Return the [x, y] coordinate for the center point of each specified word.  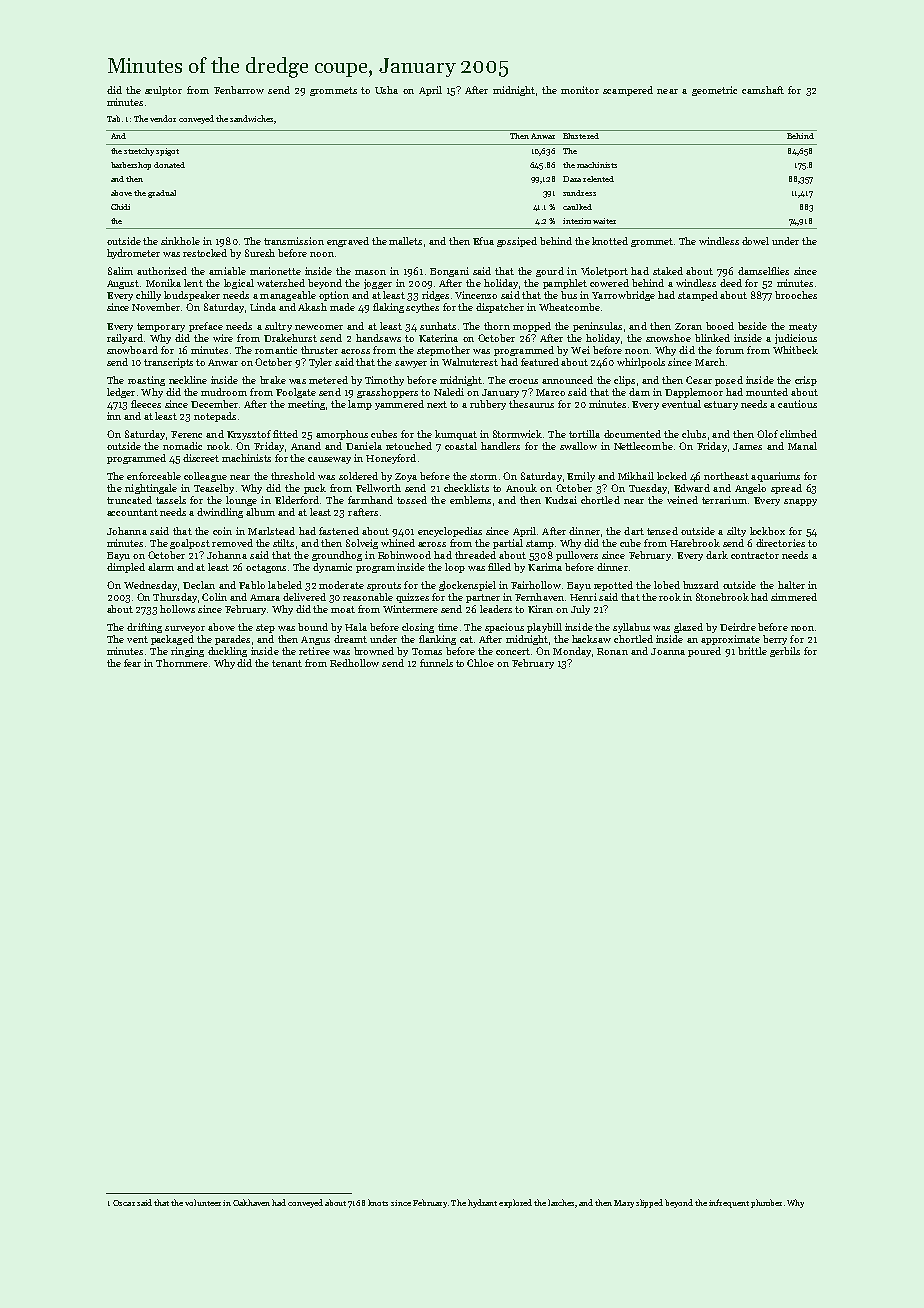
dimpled [126, 568]
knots [378, 1202]
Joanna [668, 651]
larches [561, 1202]
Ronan [612, 651]
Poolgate [296, 393]
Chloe [480, 663]
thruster [319, 350]
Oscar [124, 1203]
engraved [348, 242]
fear [132, 663]
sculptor [163, 91]
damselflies [763, 271]
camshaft [763, 90]
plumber [766, 1203]
